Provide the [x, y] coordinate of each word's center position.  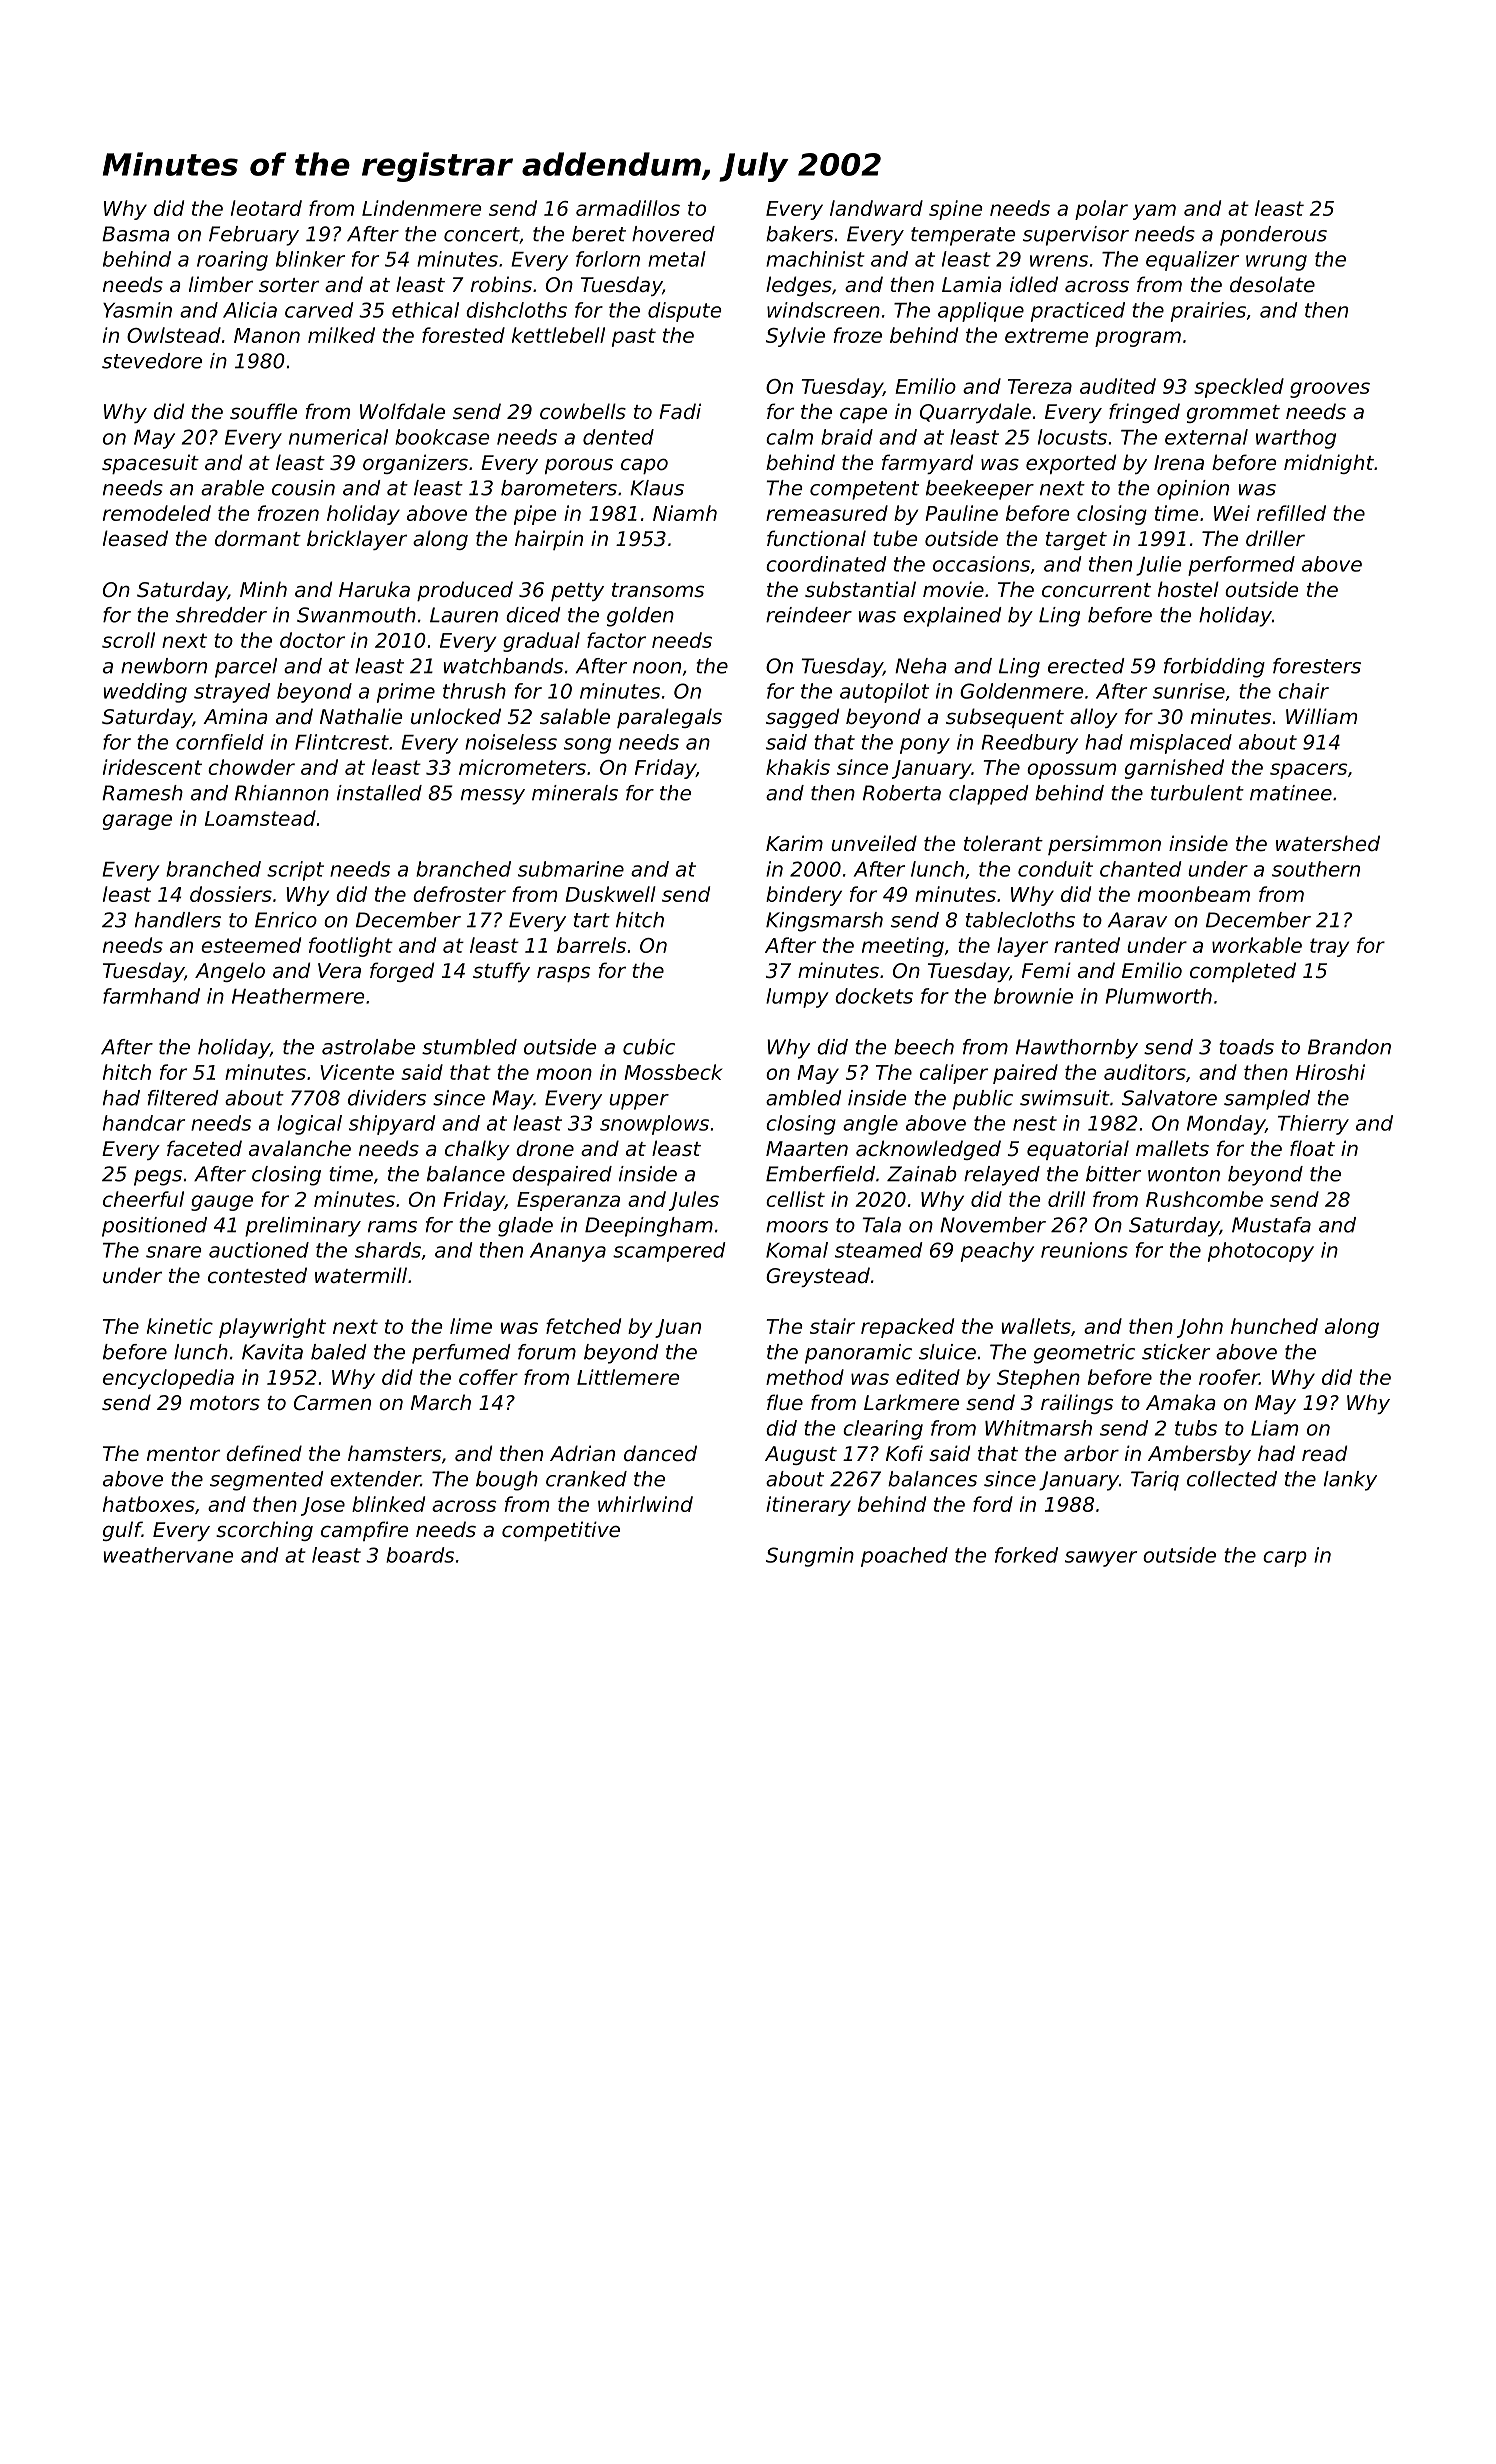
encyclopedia [168, 1379]
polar [1101, 210]
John [1200, 1328]
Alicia [250, 310]
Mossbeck [673, 1072]
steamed [879, 1250]
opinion [1193, 490]
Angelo [230, 972]
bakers [799, 234]
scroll [128, 640]
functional [816, 538]
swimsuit [1065, 1098]
